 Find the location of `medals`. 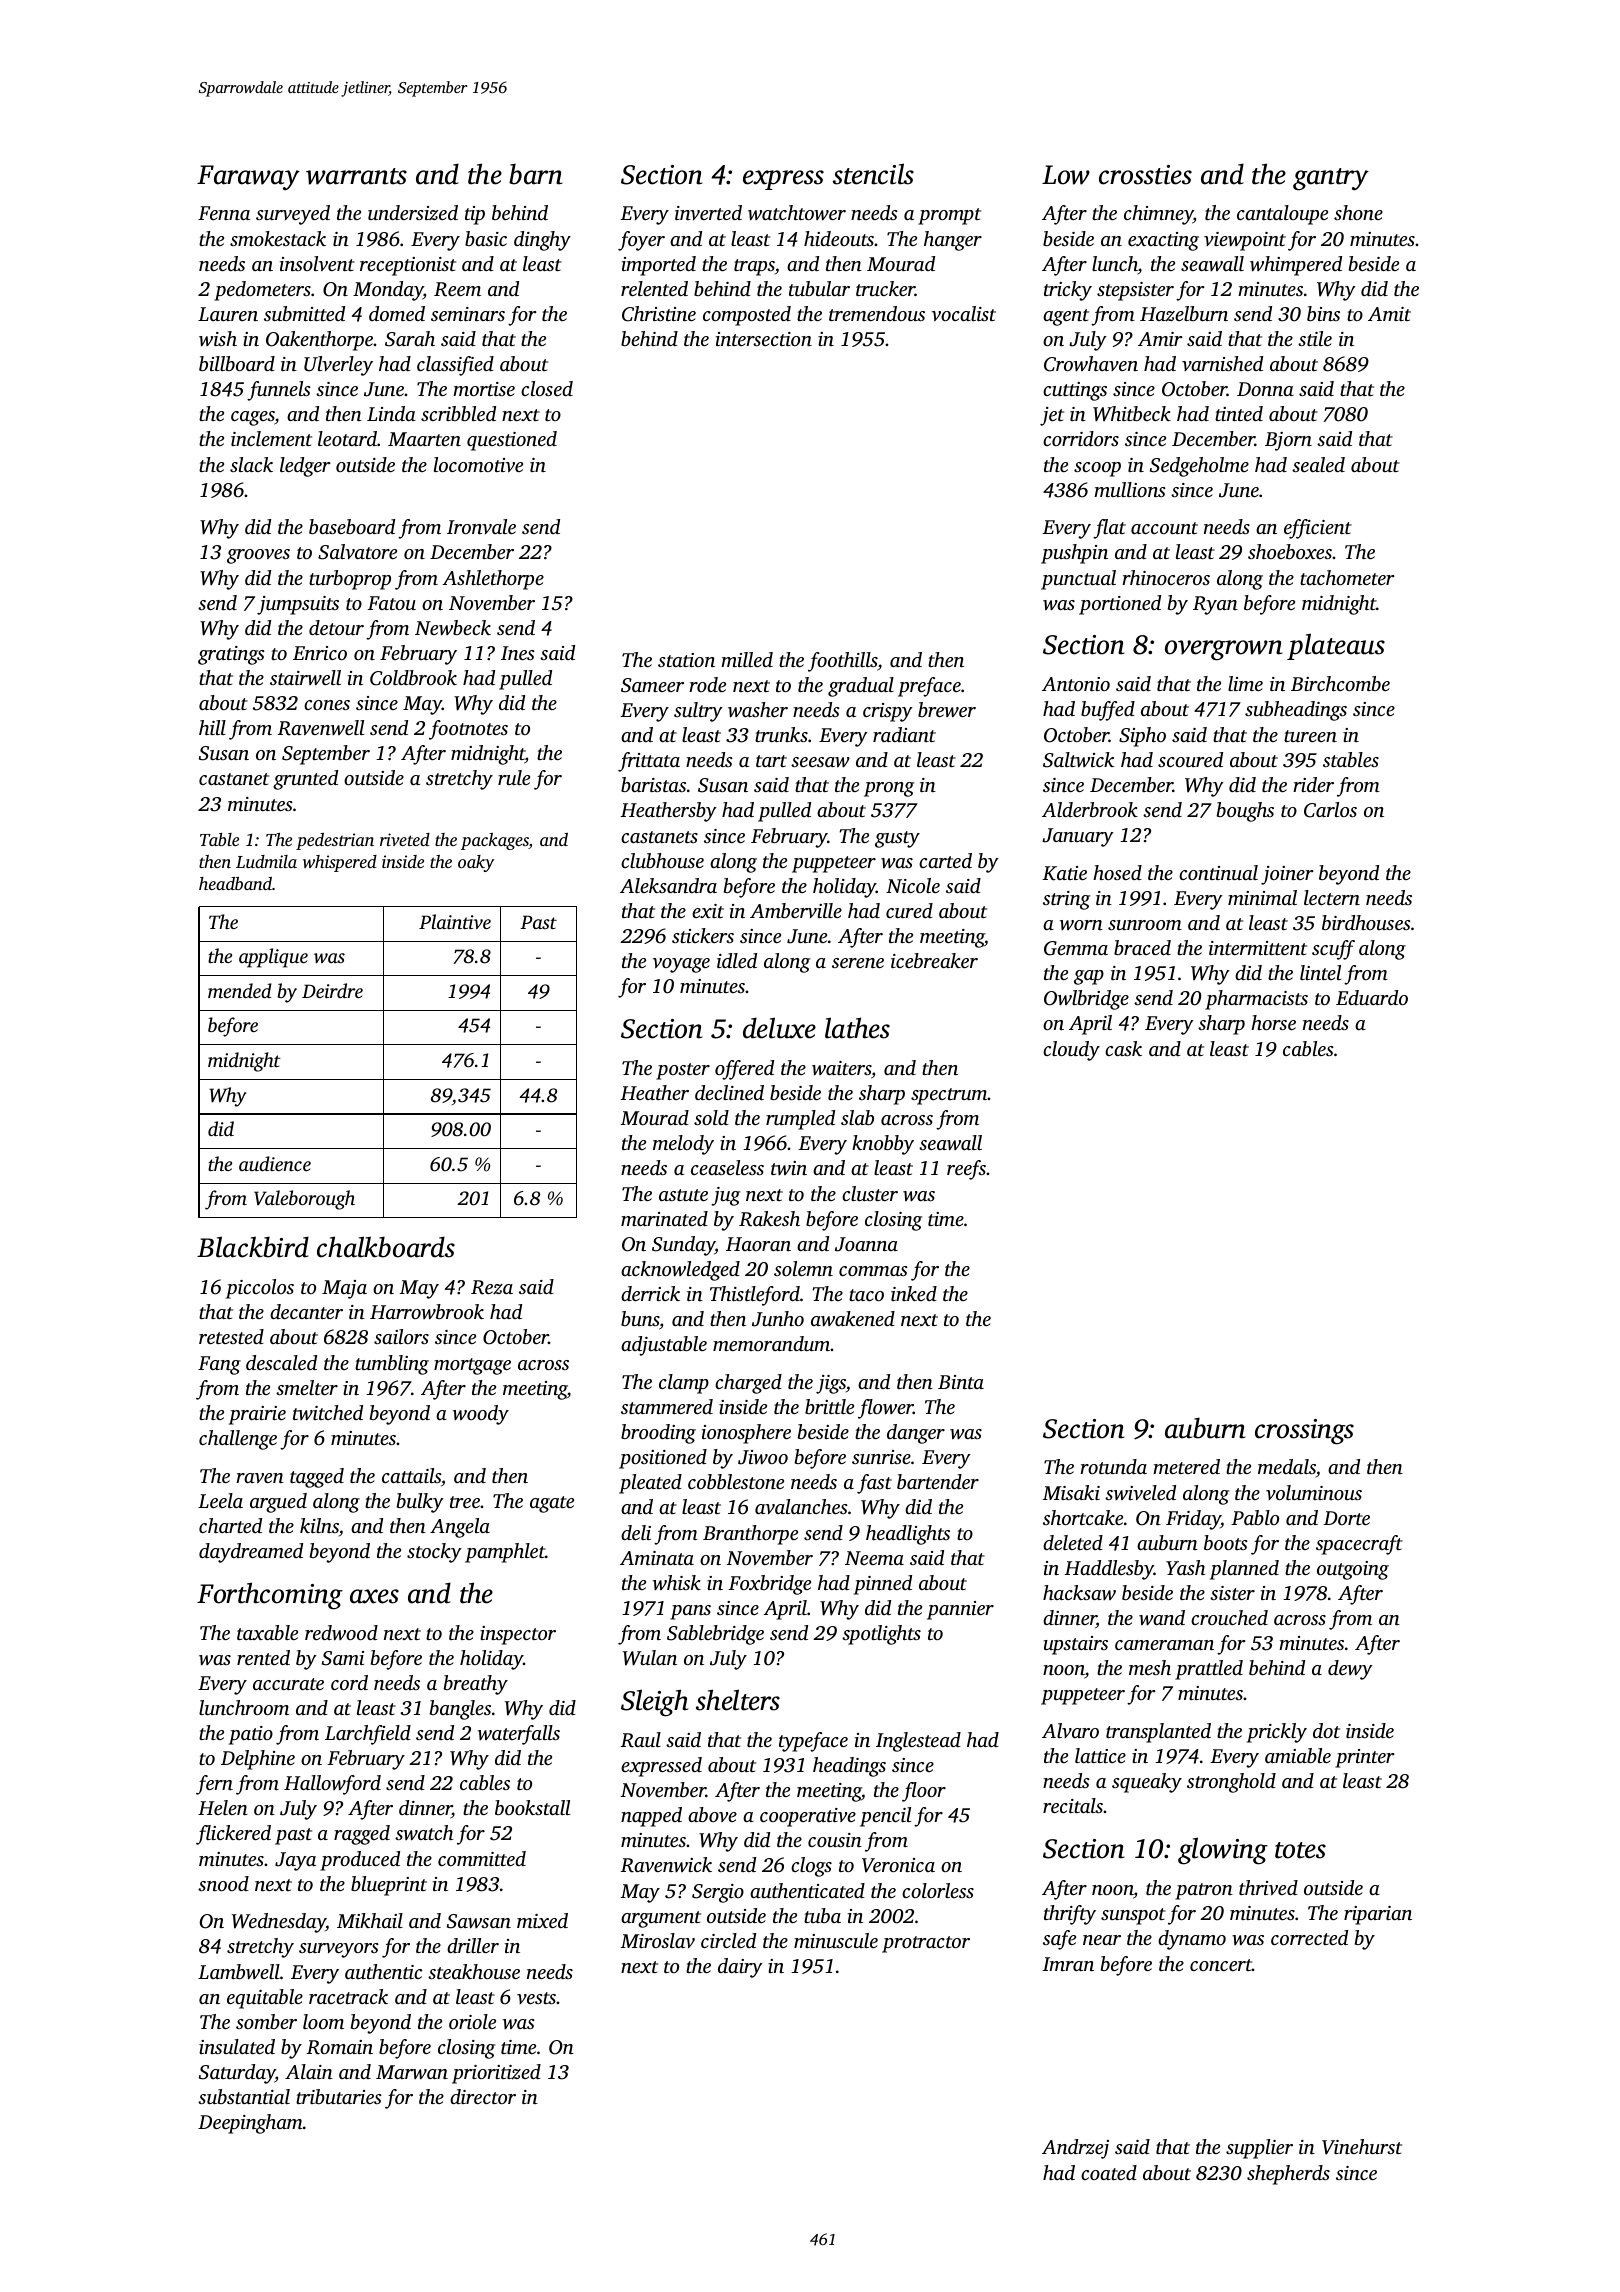

medals is located at coordinates (1287, 1466).
